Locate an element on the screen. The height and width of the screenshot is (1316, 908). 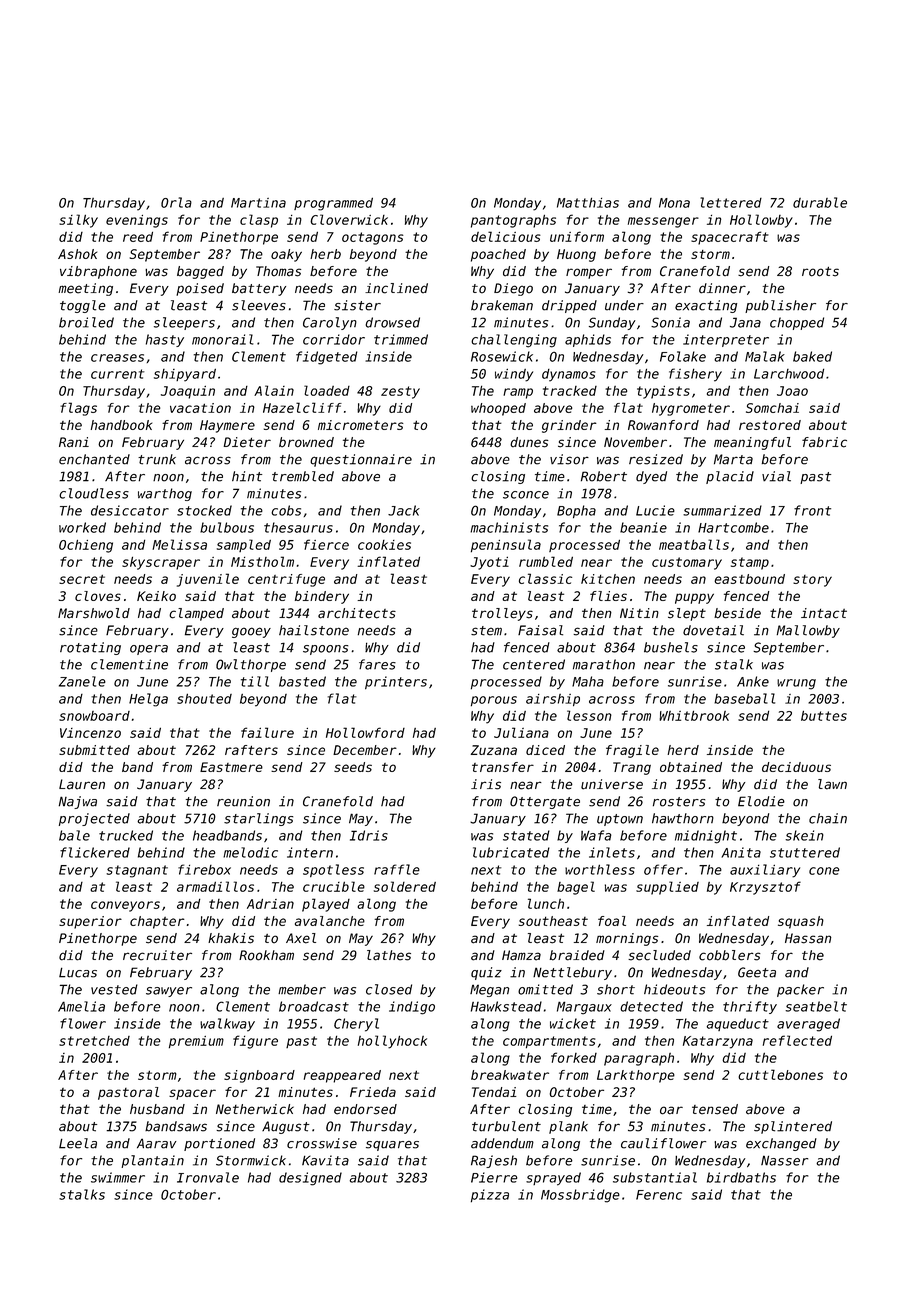
publisher is located at coordinates (780, 306).
